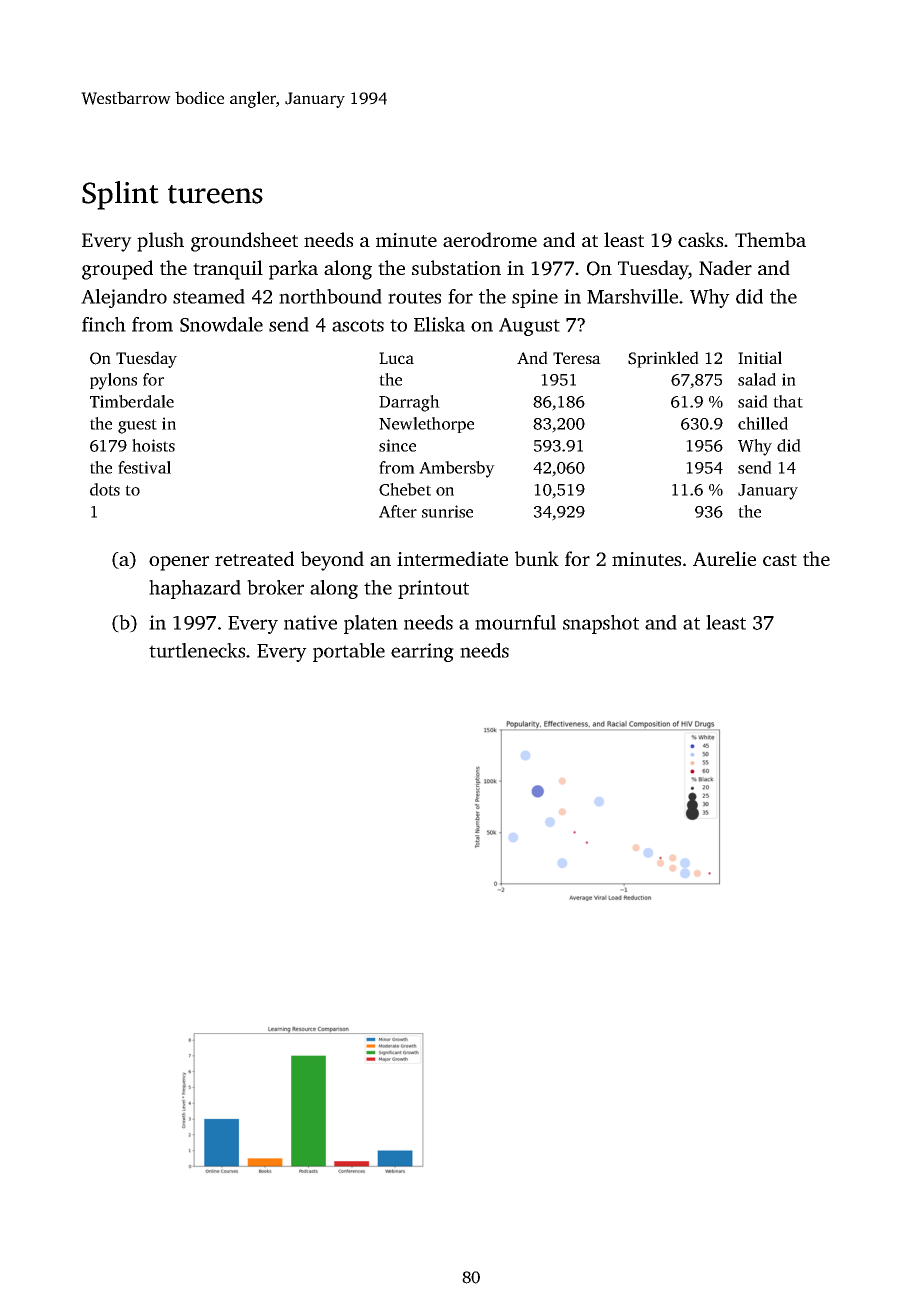 The image size is (924, 1311). What do you see at coordinates (490, 239) in the page?
I see `aerodrome` at bounding box center [490, 239].
